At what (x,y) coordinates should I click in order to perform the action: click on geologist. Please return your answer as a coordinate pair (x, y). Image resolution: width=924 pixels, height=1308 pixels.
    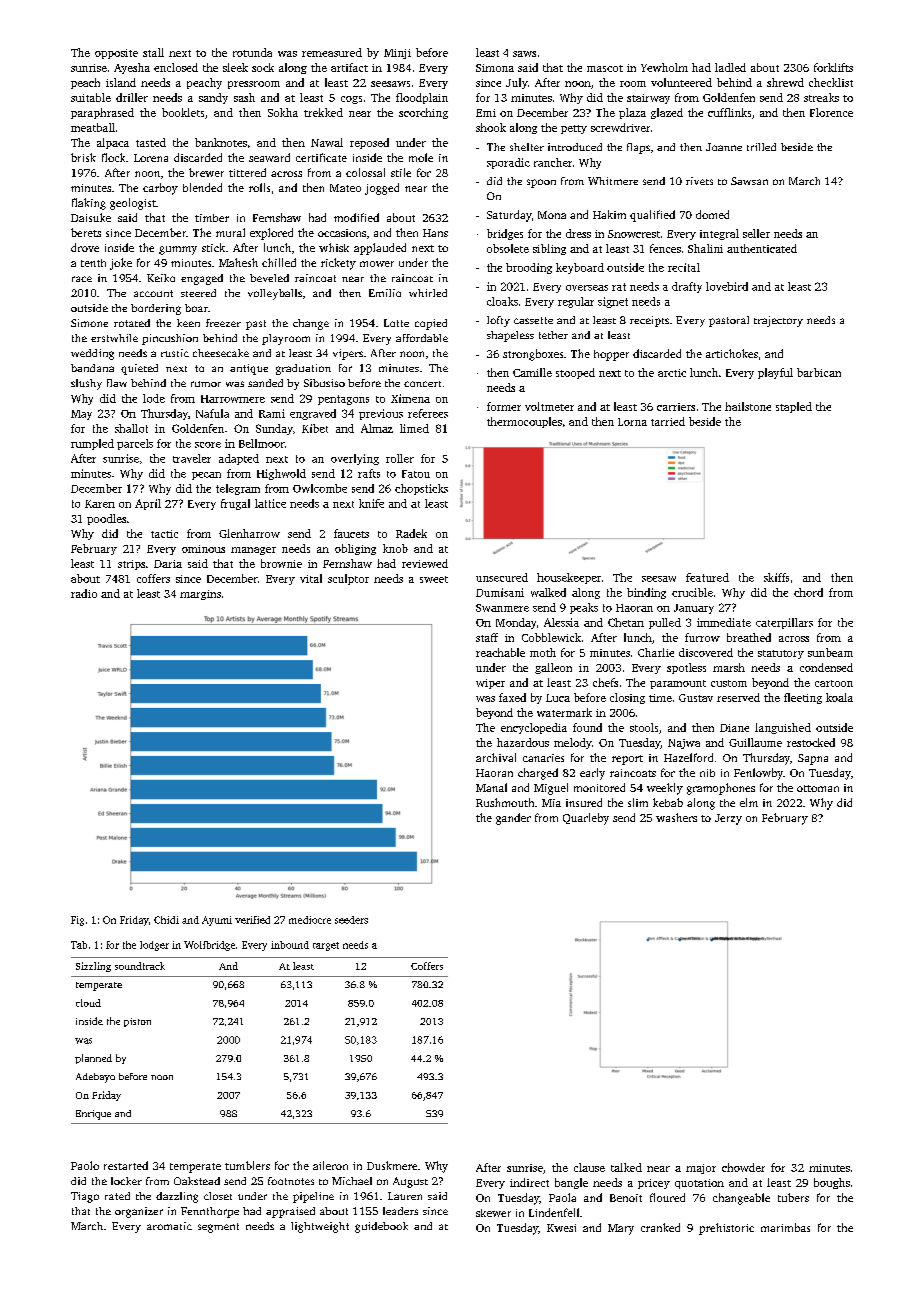
    Looking at the image, I should click on (133, 204).
